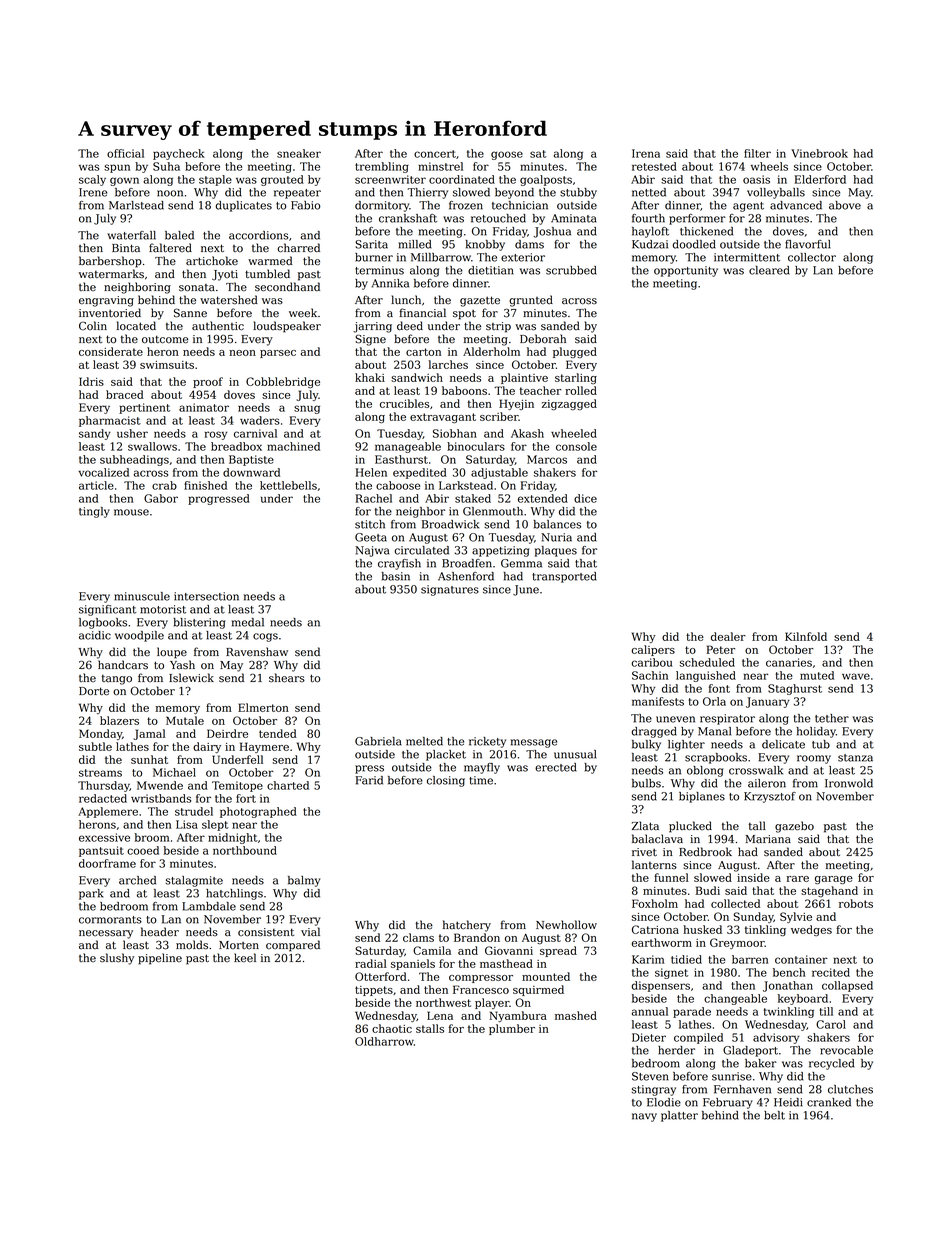 The height and width of the screenshot is (1233, 952). What do you see at coordinates (644, 1117) in the screenshot?
I see `navy` at bounding box center [644, 1117].
